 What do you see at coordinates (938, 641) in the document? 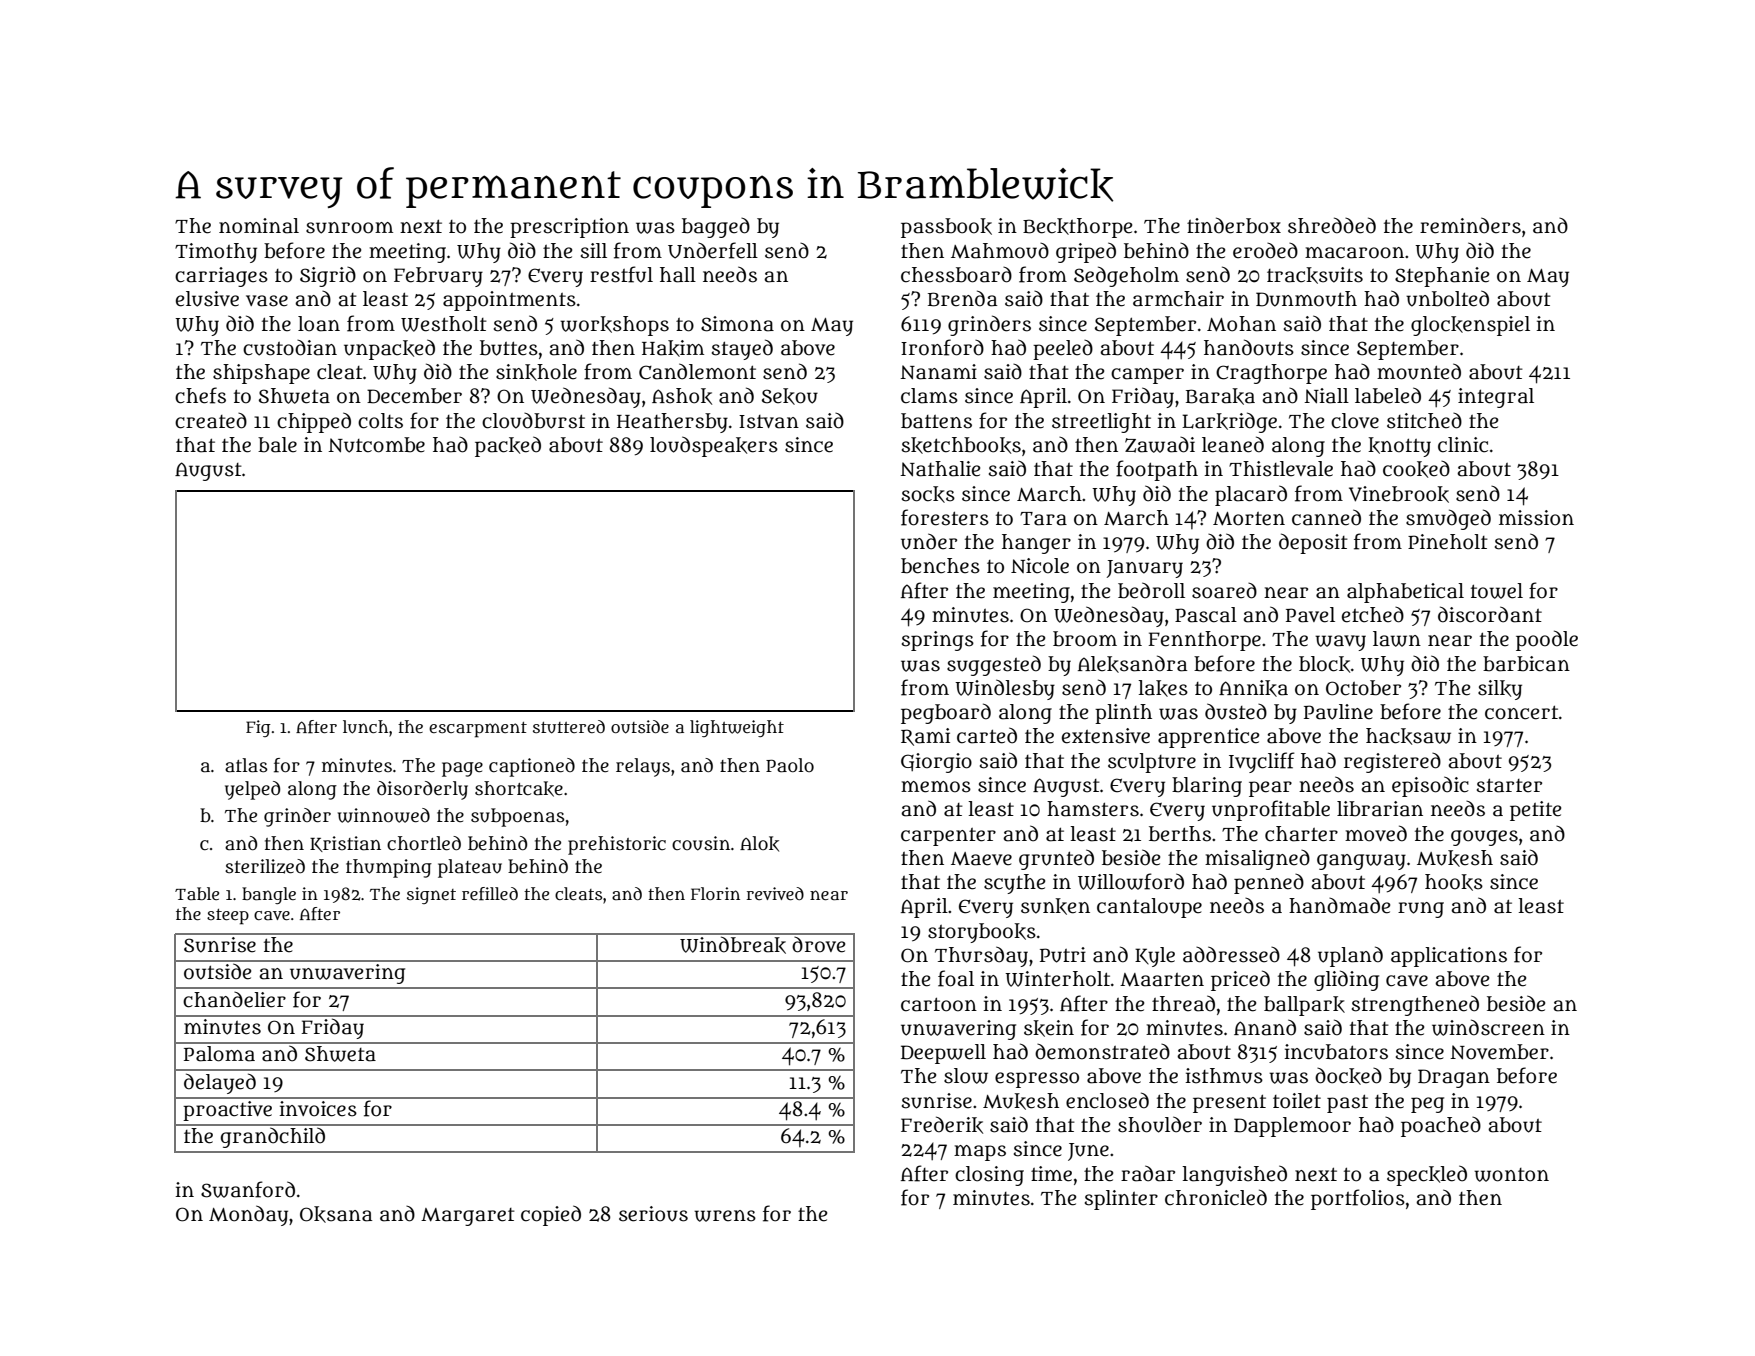
I see `springs` at bounding box center [938, 641].
